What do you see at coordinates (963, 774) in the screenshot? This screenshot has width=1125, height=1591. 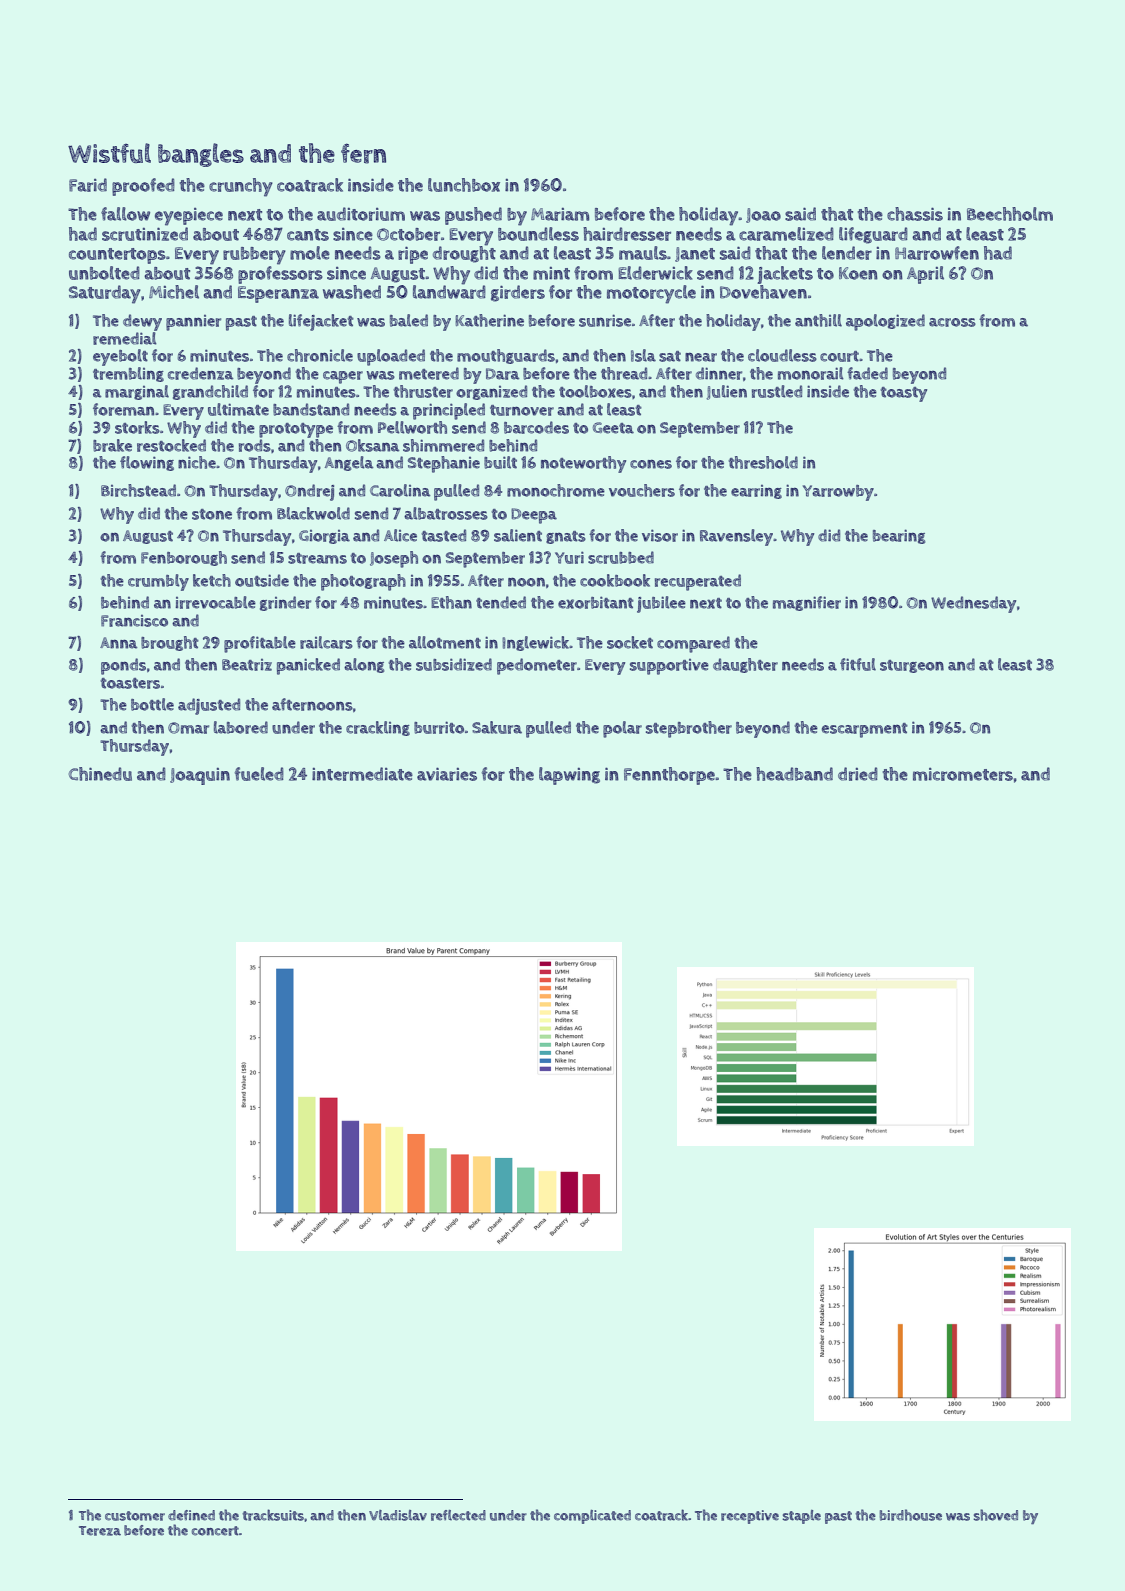 I see `micrometers` at bounding box center [963, 774].
